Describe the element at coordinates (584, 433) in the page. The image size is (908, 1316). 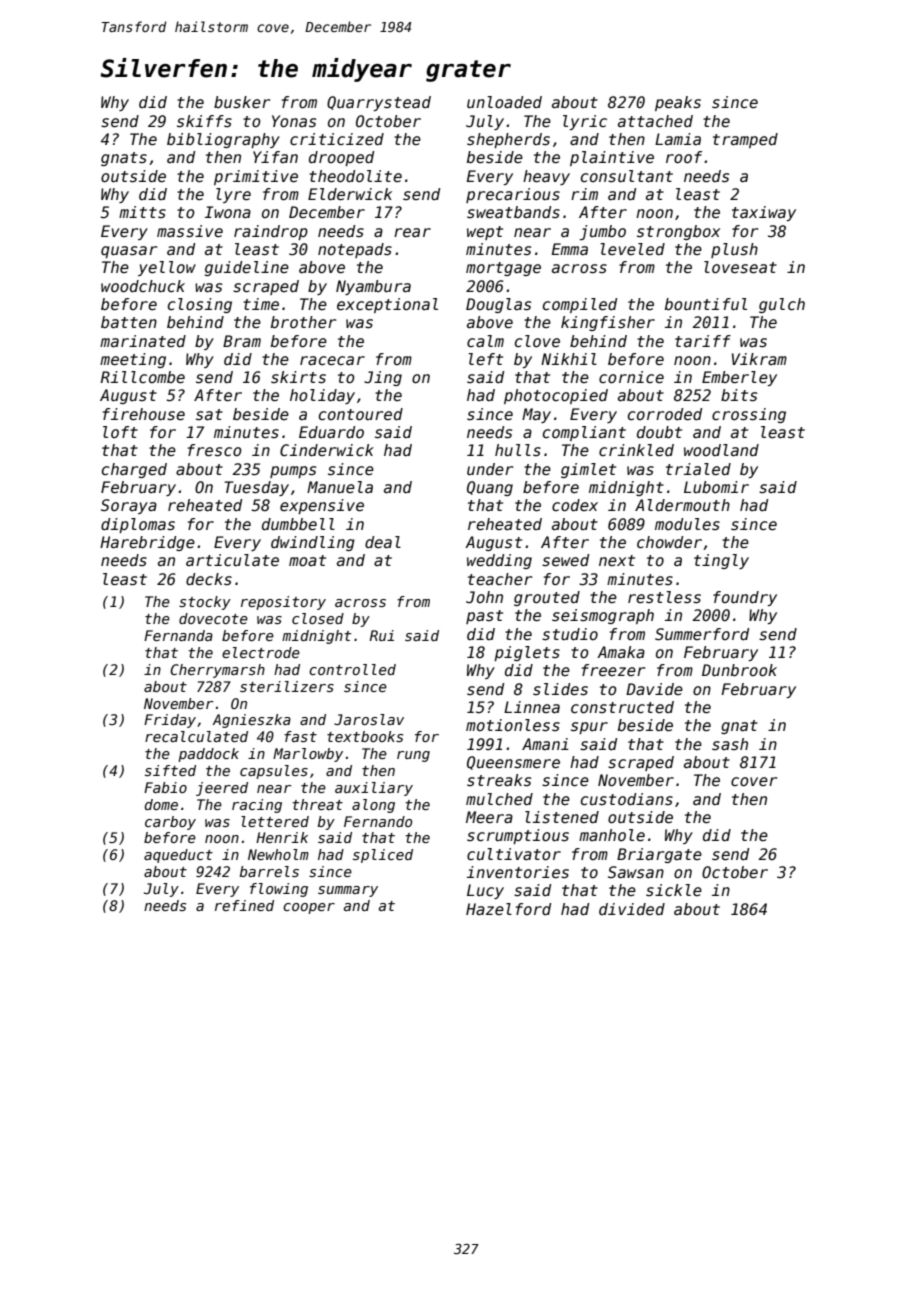
I see `compliant` at that location.
